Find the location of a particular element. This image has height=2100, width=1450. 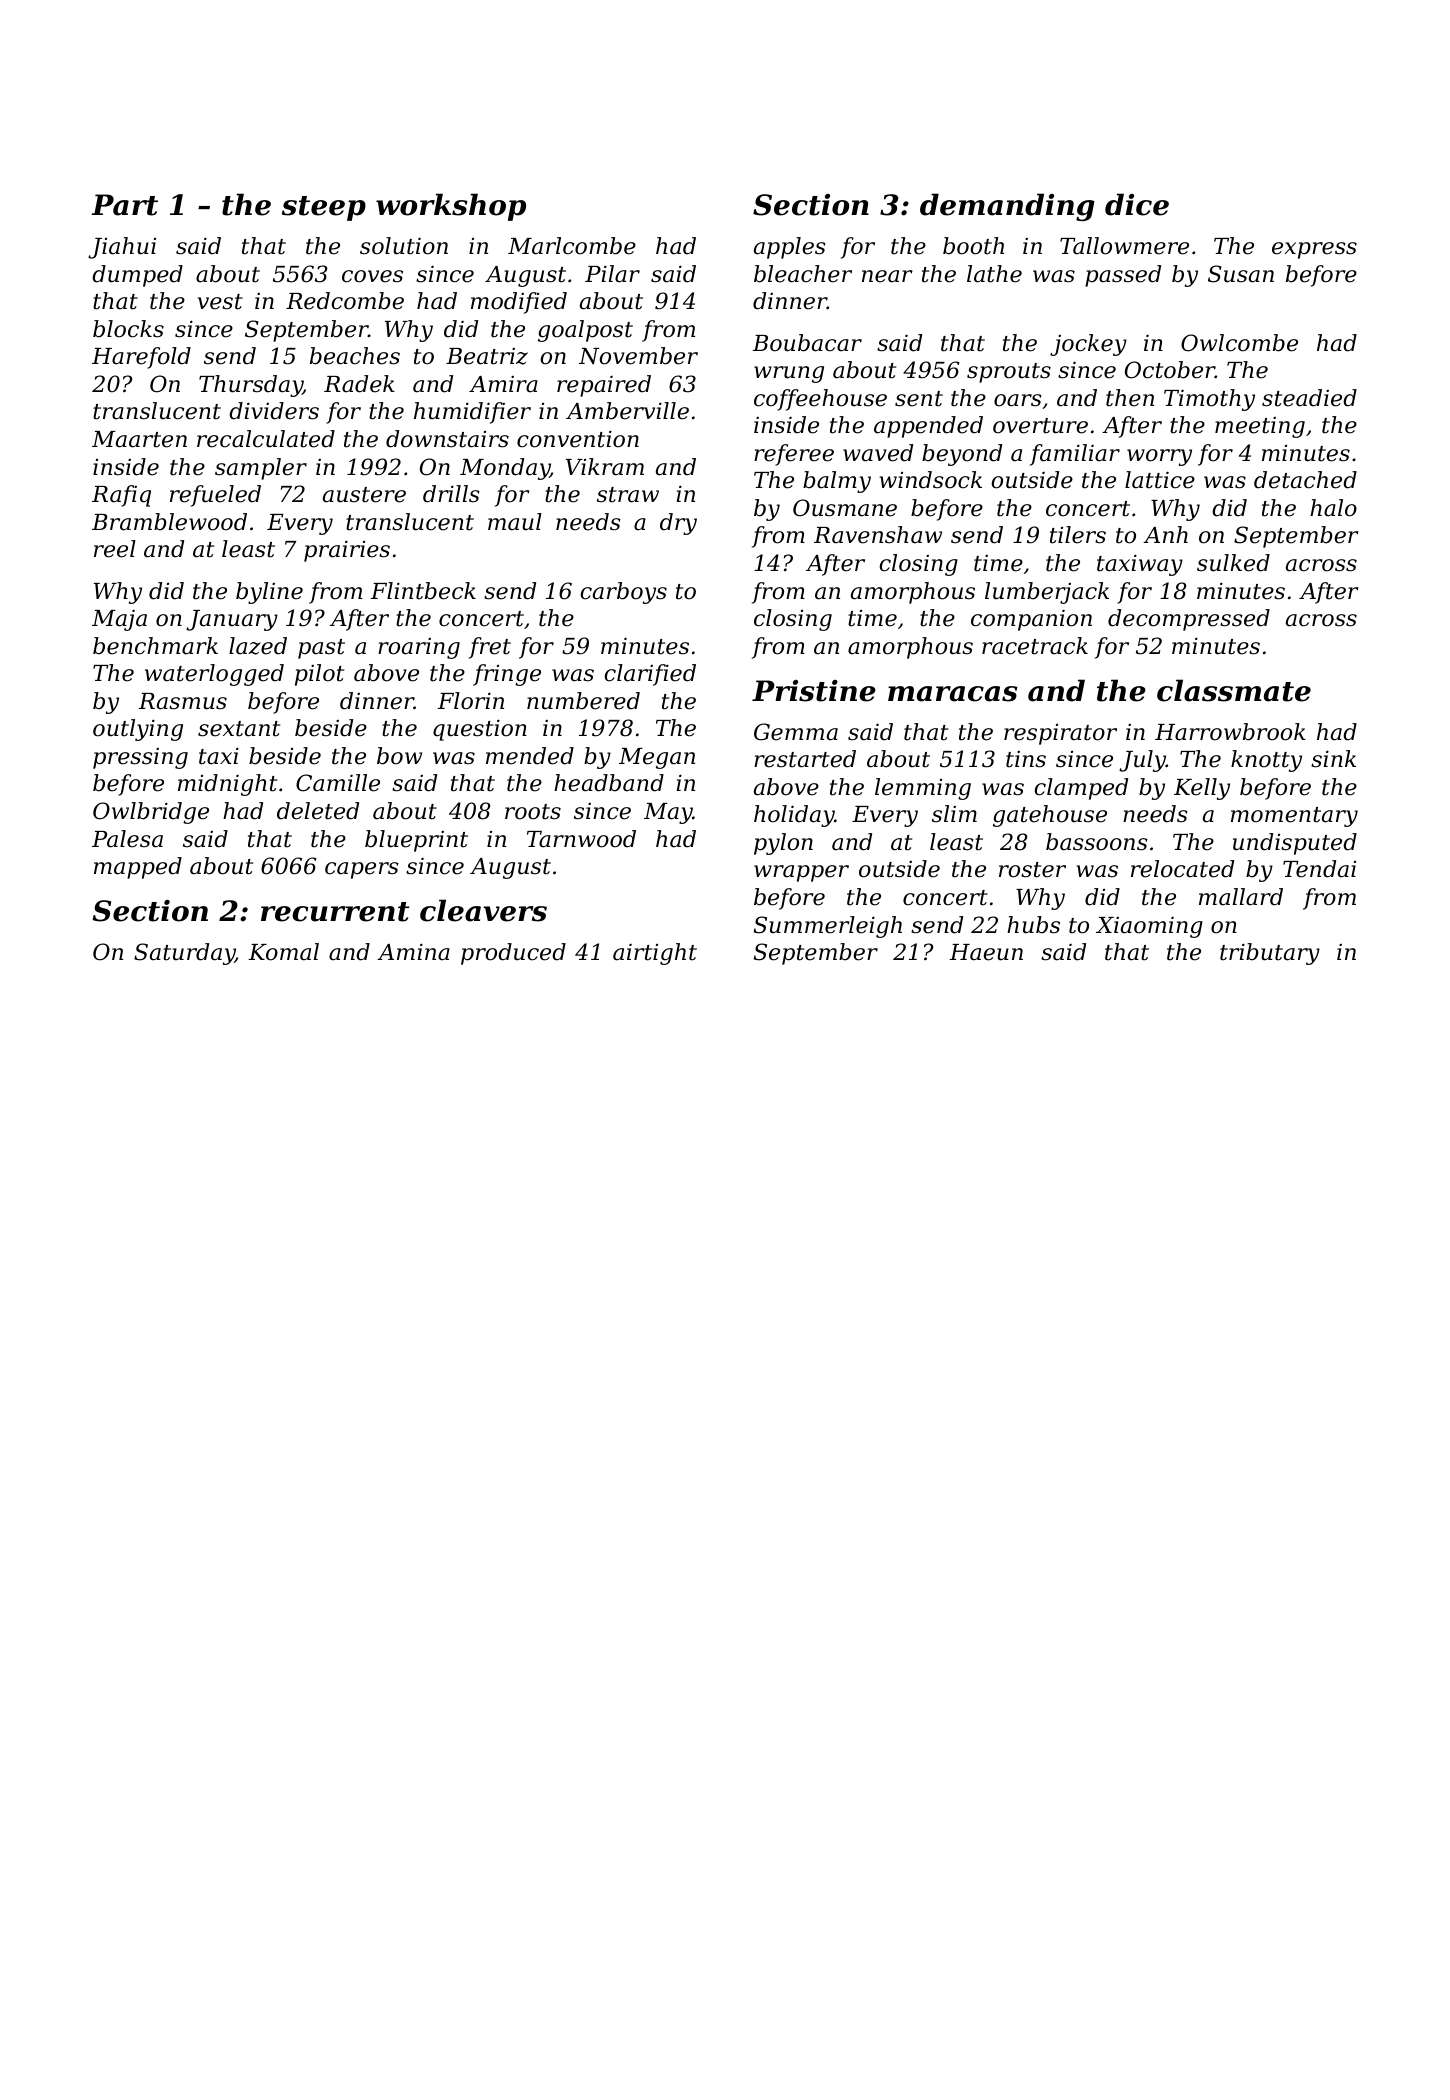

outlying is located at coordinates (138, 730).
